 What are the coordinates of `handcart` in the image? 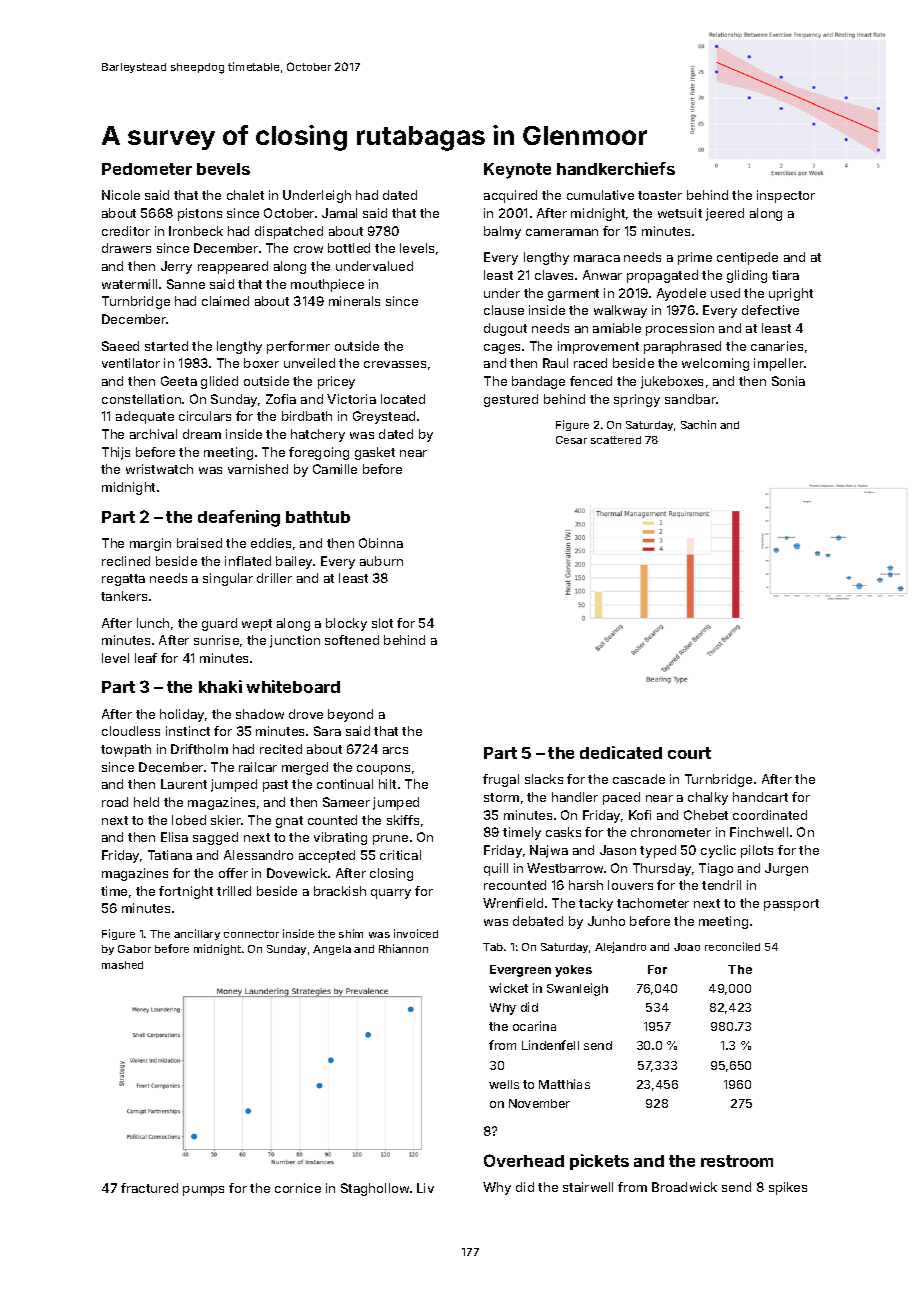 It's located at (760, 797).
